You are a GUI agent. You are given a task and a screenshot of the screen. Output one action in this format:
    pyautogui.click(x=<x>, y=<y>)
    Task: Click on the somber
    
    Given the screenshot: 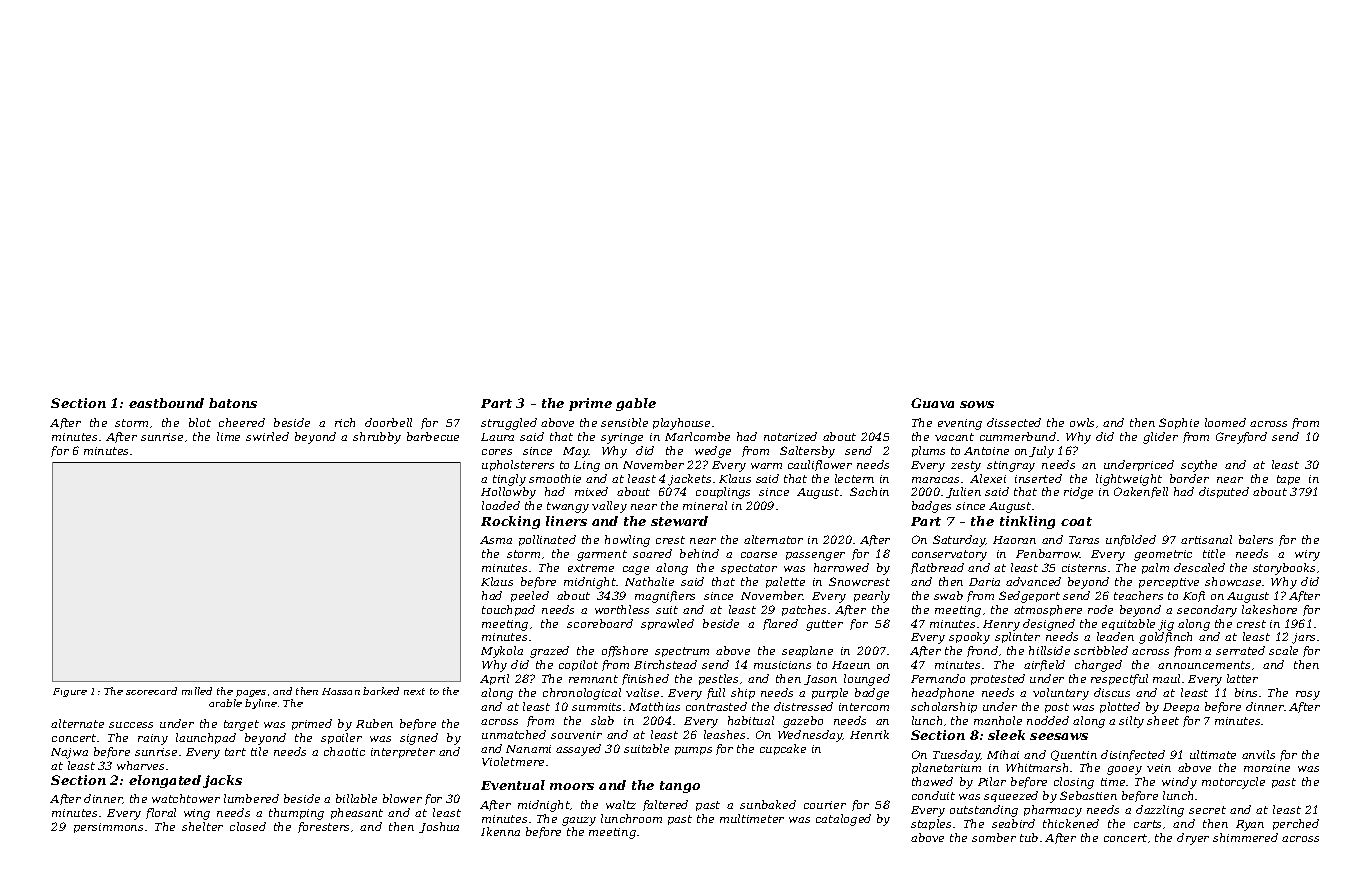 What is the action you would take?
    pyautogui.click(x=994, y=837)
